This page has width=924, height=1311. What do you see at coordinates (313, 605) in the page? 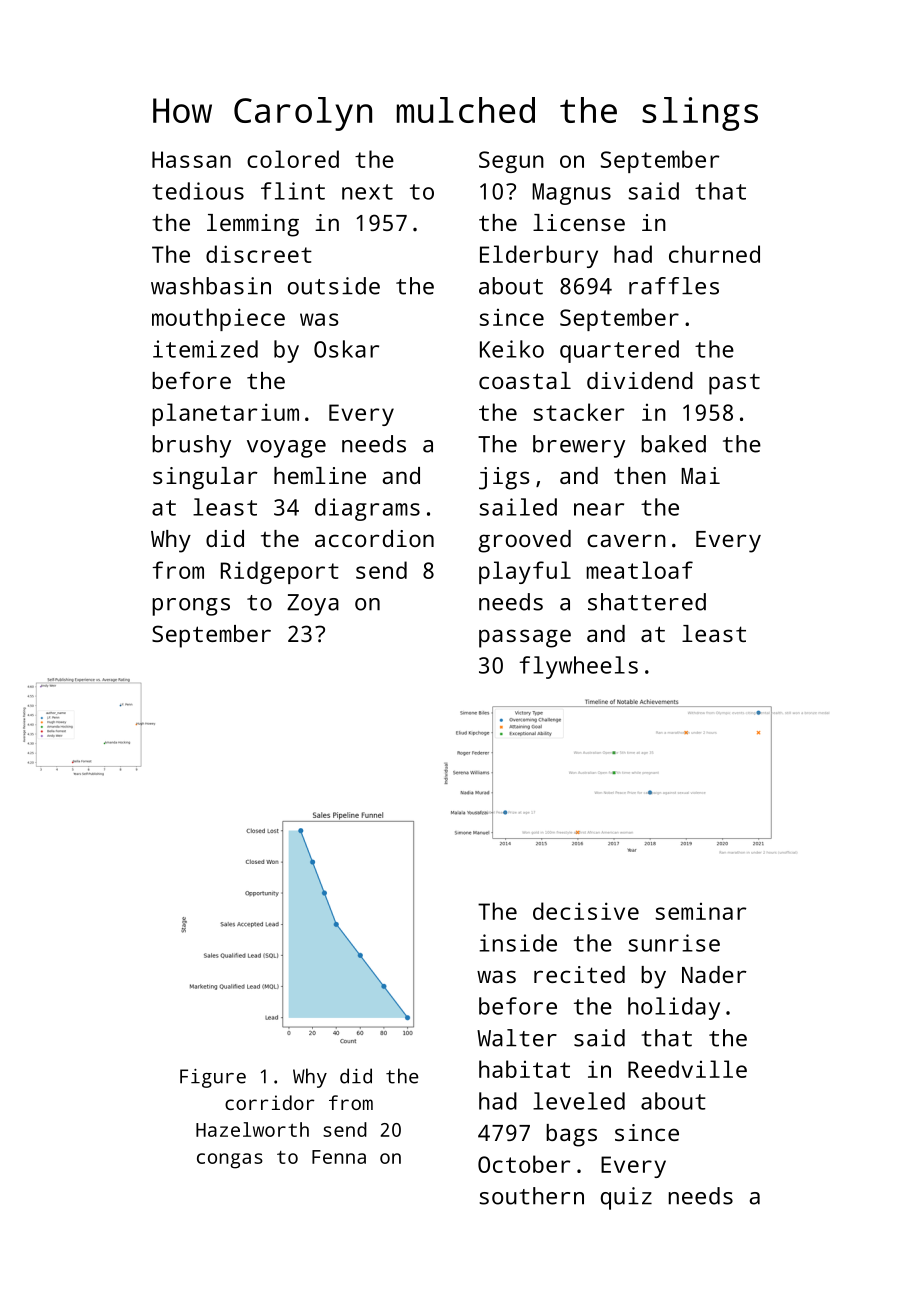
I see `Zoya` at bounding box center [313, 605].
